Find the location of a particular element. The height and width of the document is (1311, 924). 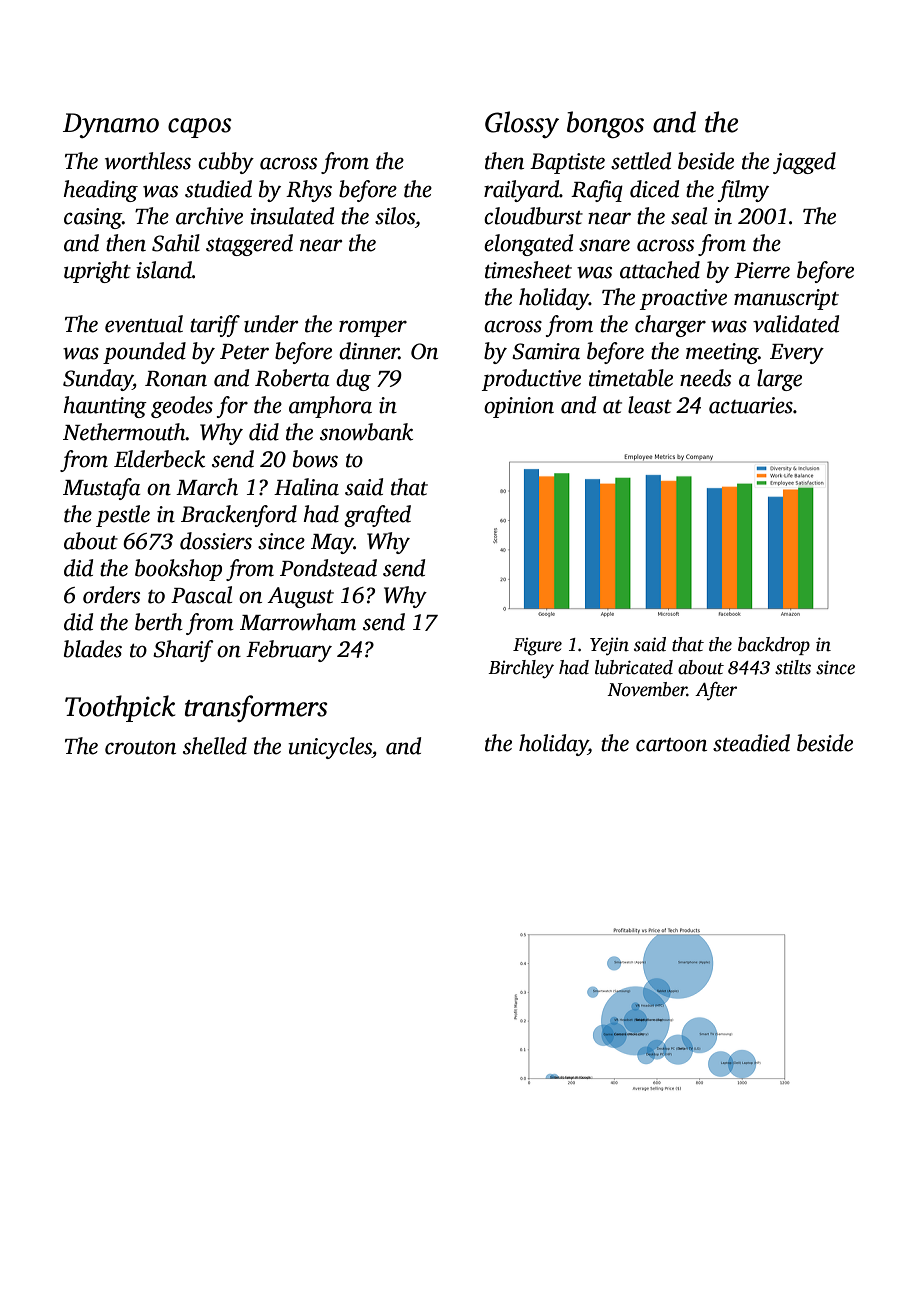

Elderbeck is located at coordinates (159, 459).
